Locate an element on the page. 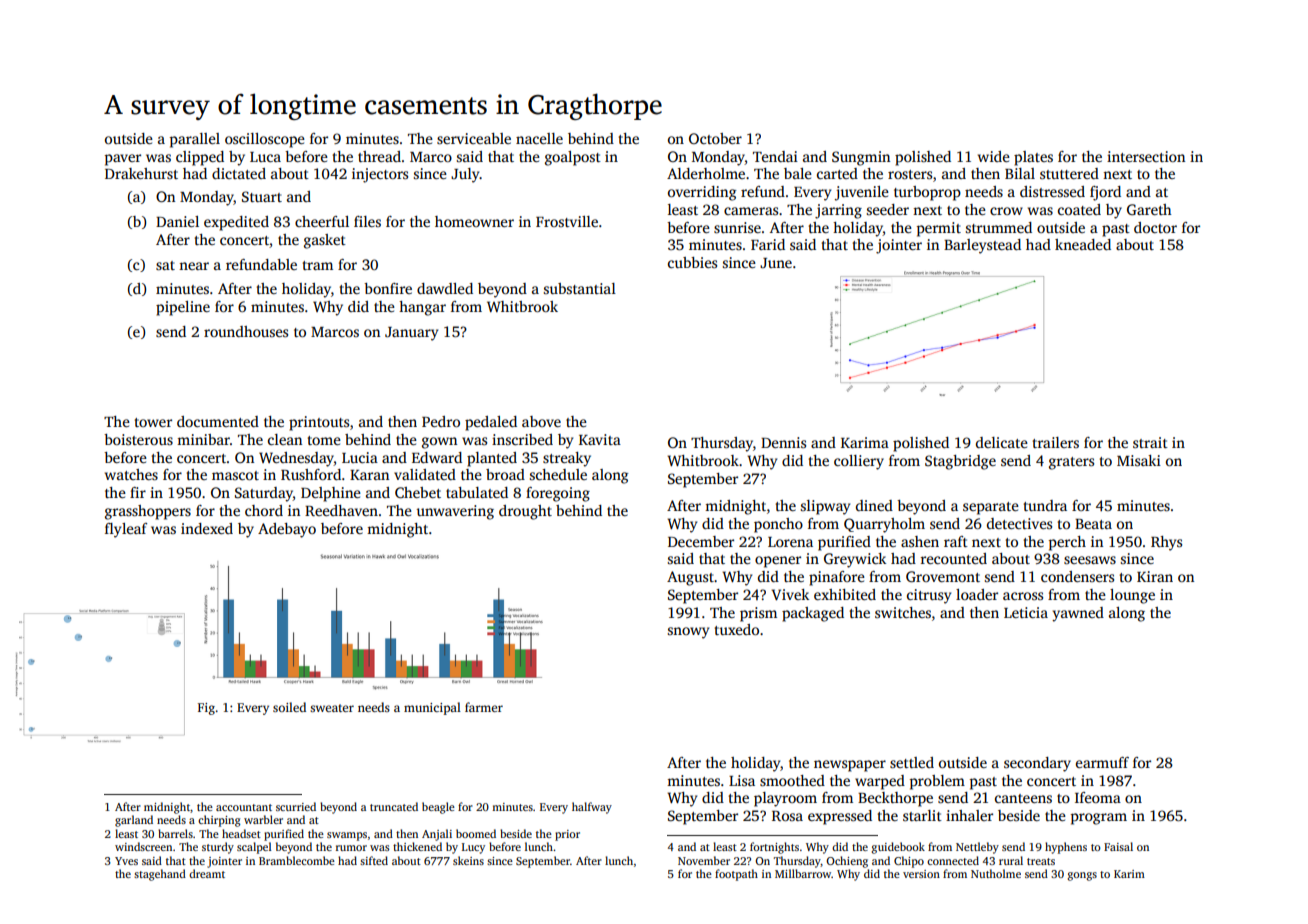 The height and width of the document is (924, 1308). version is located at coordinates (921, 874).
